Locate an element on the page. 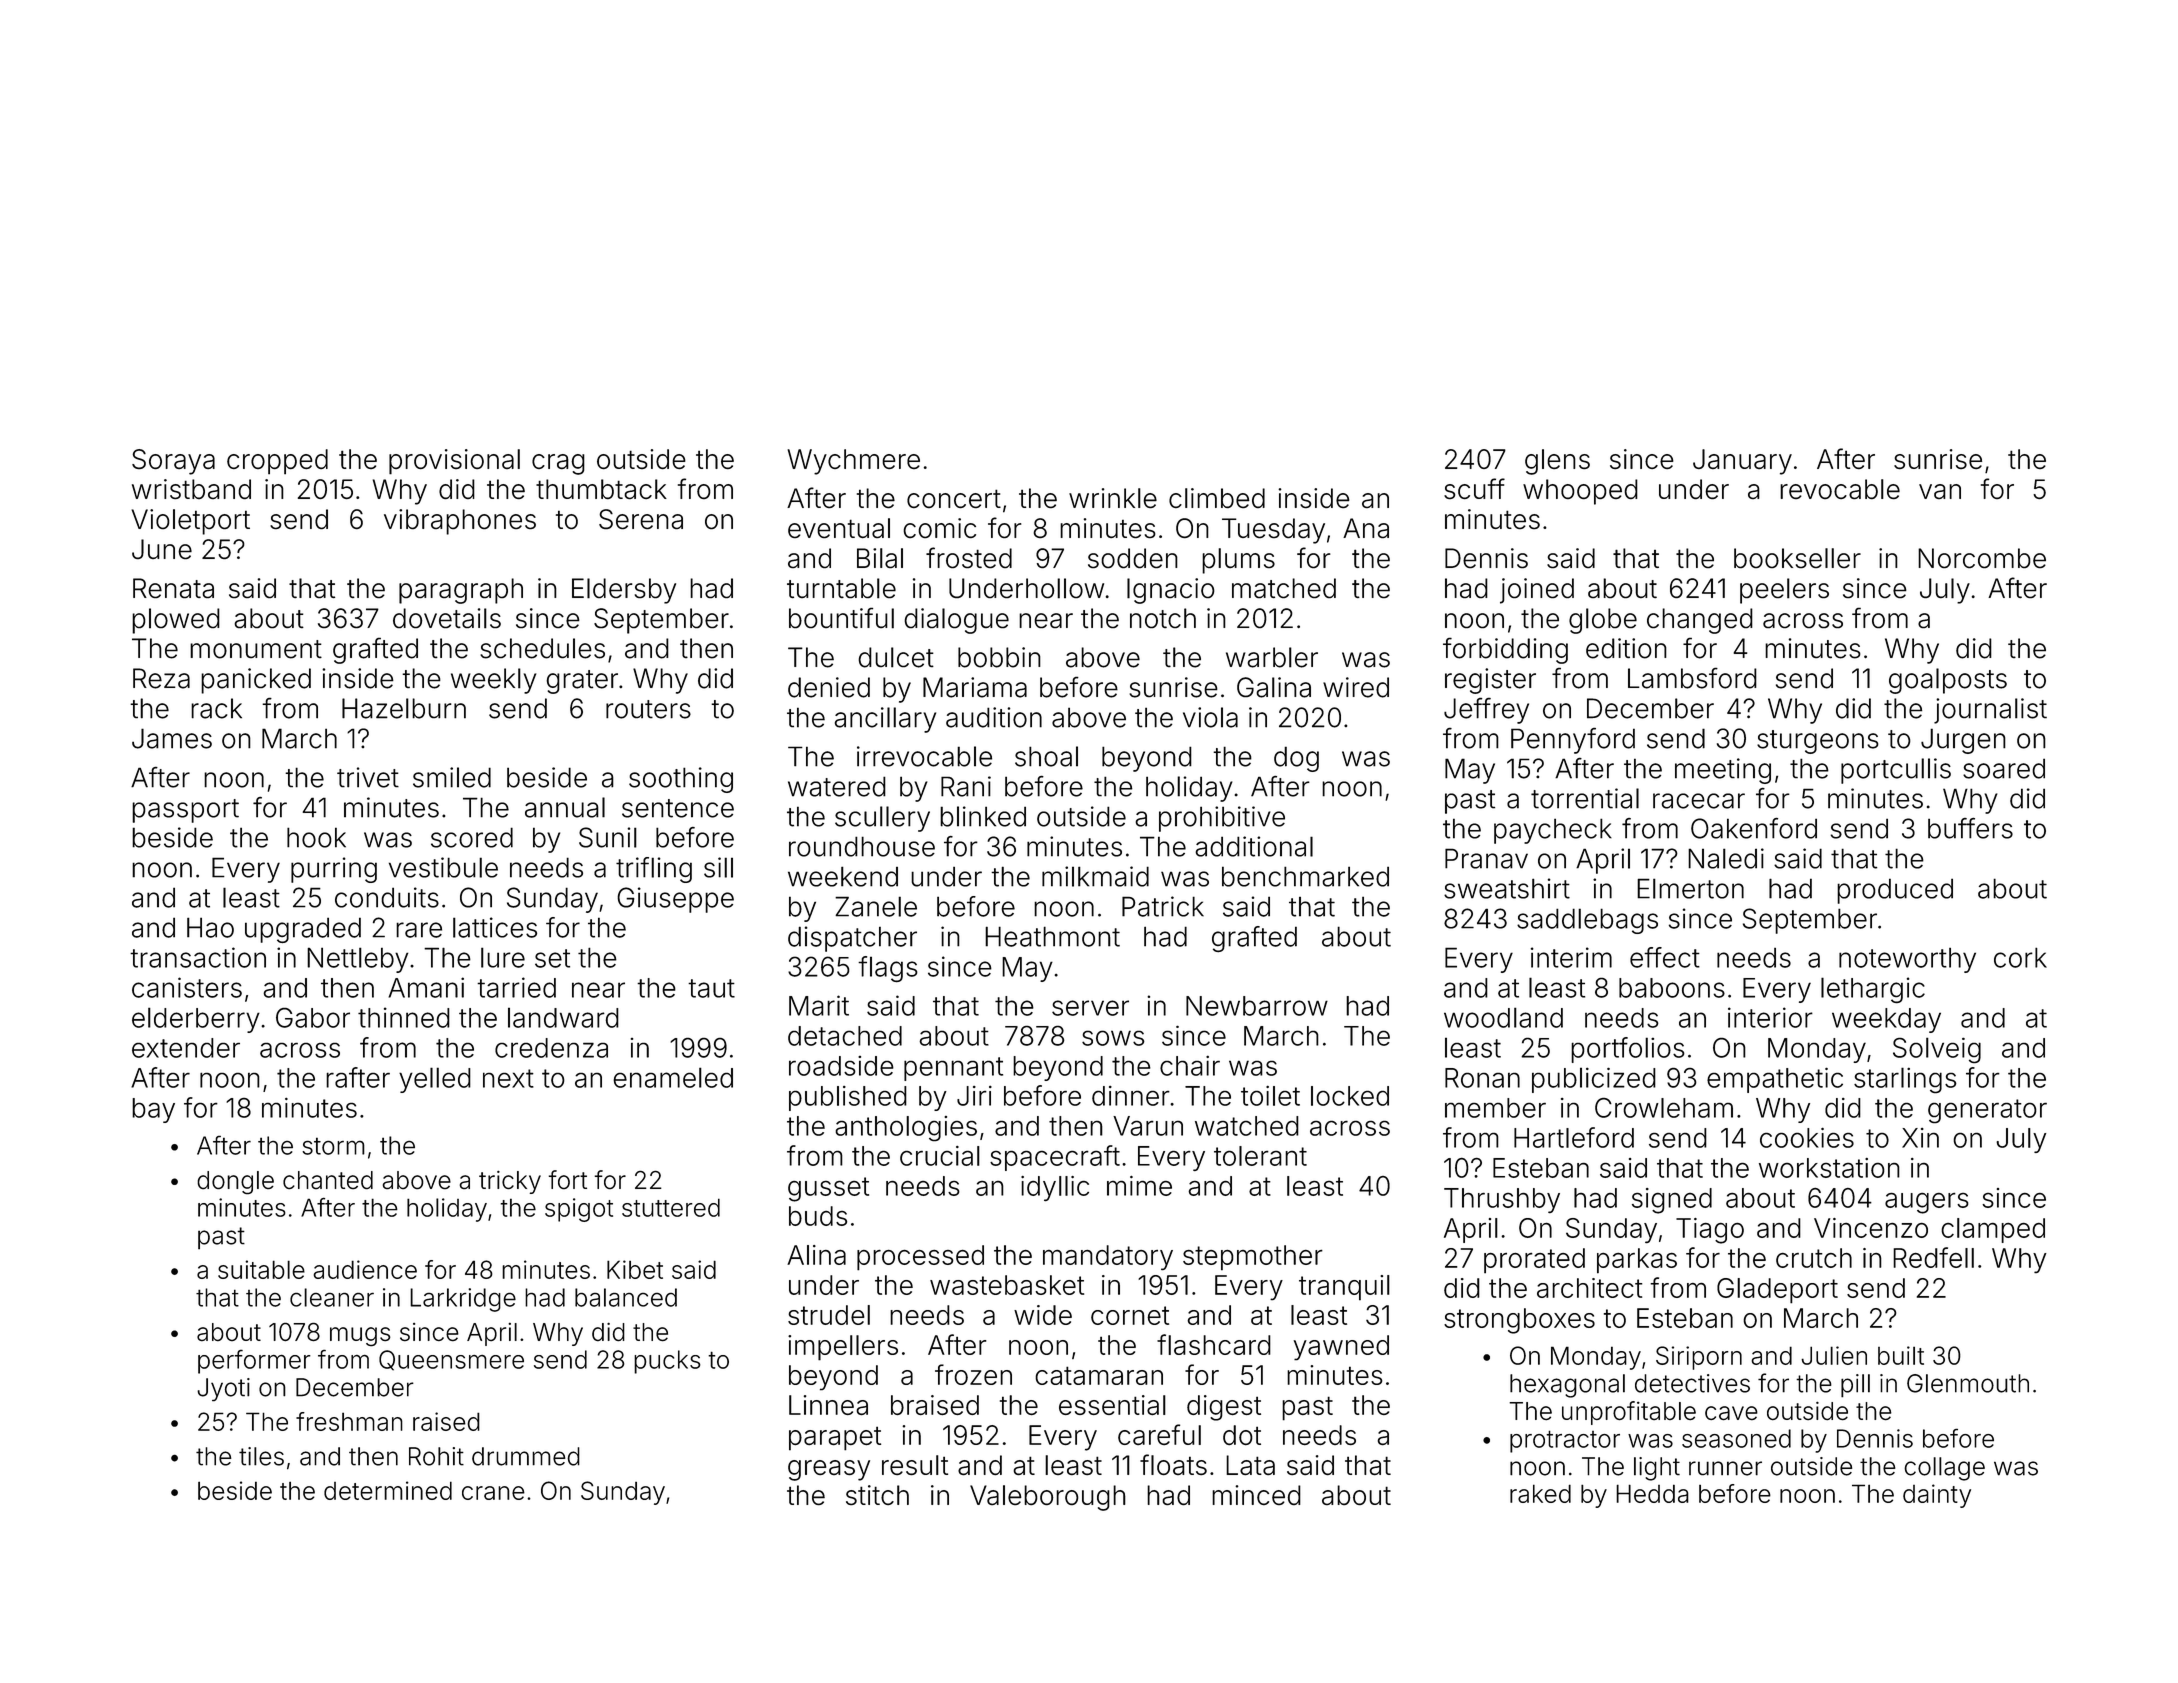 This page has height=1683, width=2178. Hedda is located at coordinates (1652, 1493).
